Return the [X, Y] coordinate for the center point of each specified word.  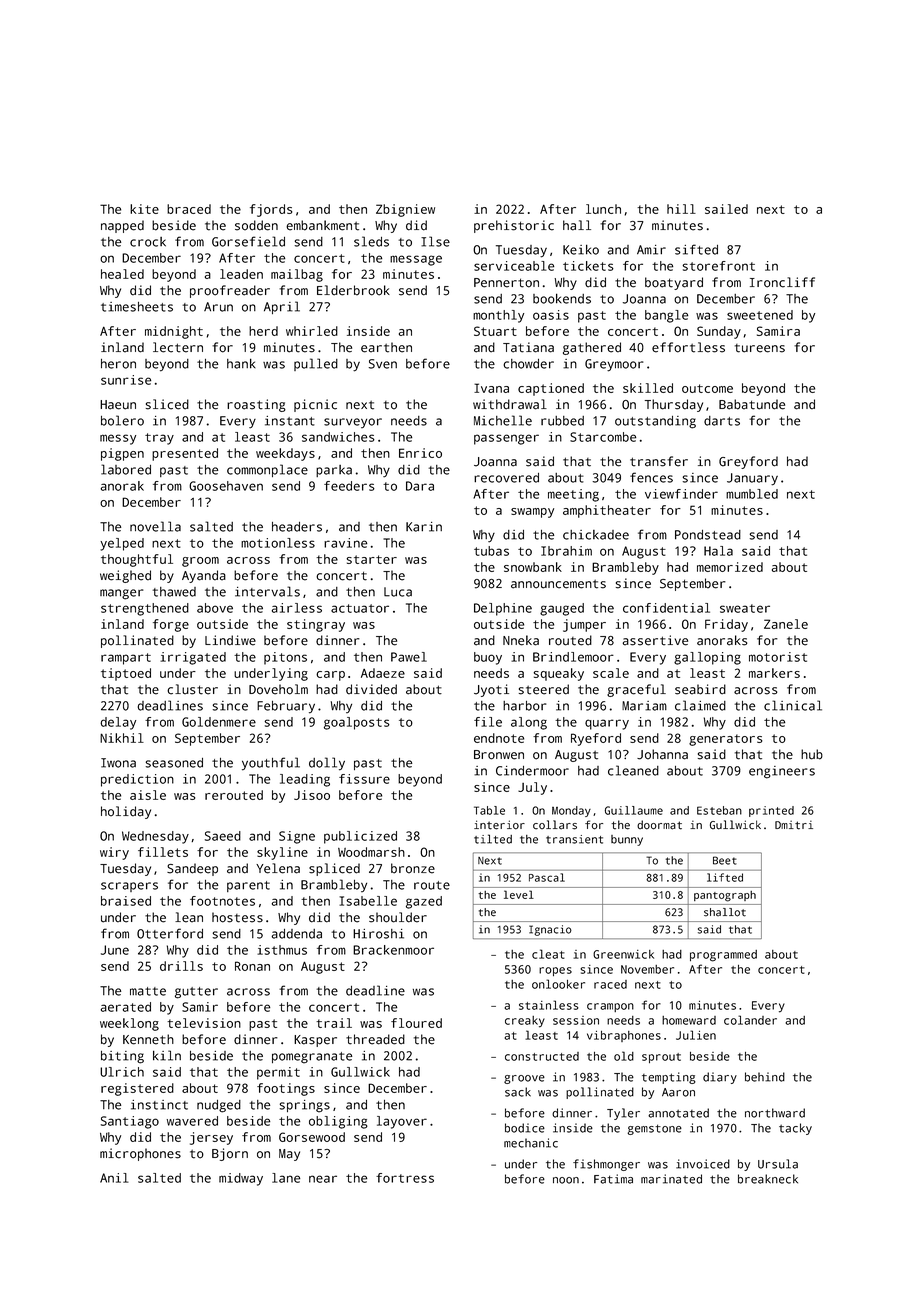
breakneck [768, 1179]
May [289, 1155]
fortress [405, 1178]
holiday [126, 812]
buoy [488, 658]
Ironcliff [782, 282]
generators [725, 740]
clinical [793, 705]
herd [263, 331]
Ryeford [596, 739]
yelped [122, 544]
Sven [383, 364]
